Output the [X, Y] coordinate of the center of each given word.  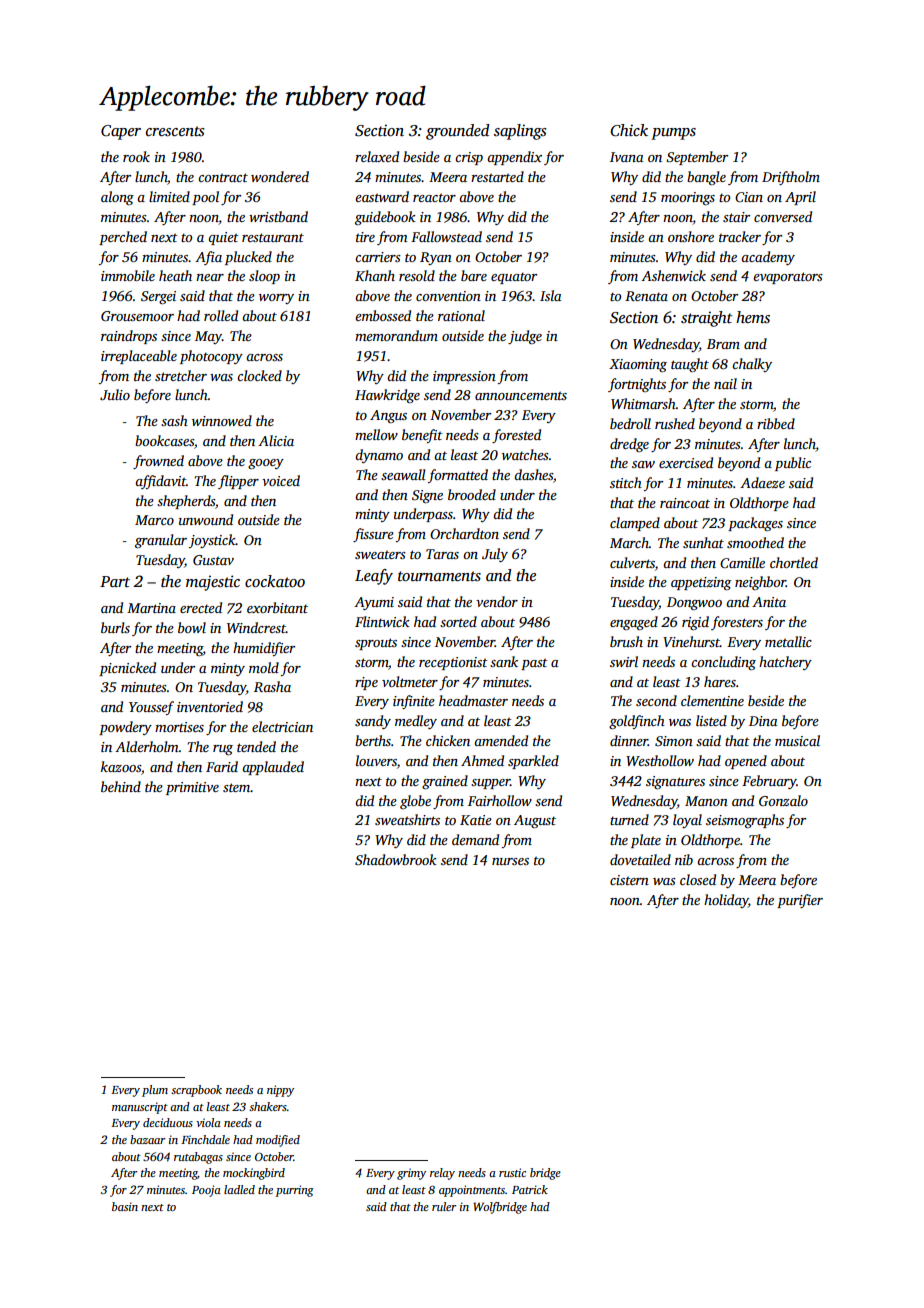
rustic [512, 1172]
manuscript [140, 1108]
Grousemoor [137, 316]
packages [755, 524]
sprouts [376, 644]
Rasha [272, 686]
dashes [533, 474]
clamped [635, 524]
